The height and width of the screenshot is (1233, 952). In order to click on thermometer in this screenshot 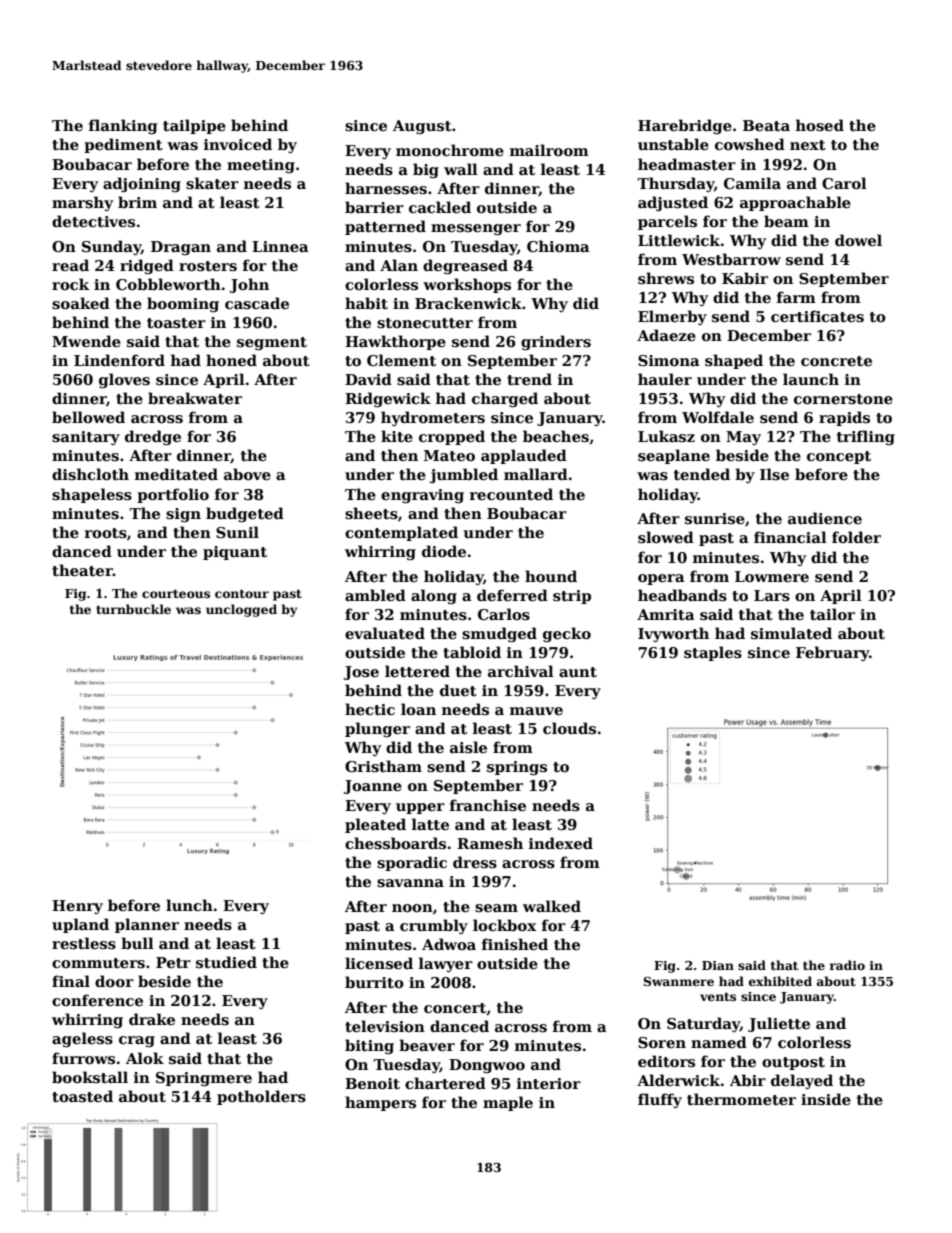, I will do `click(741, 1099)`.
